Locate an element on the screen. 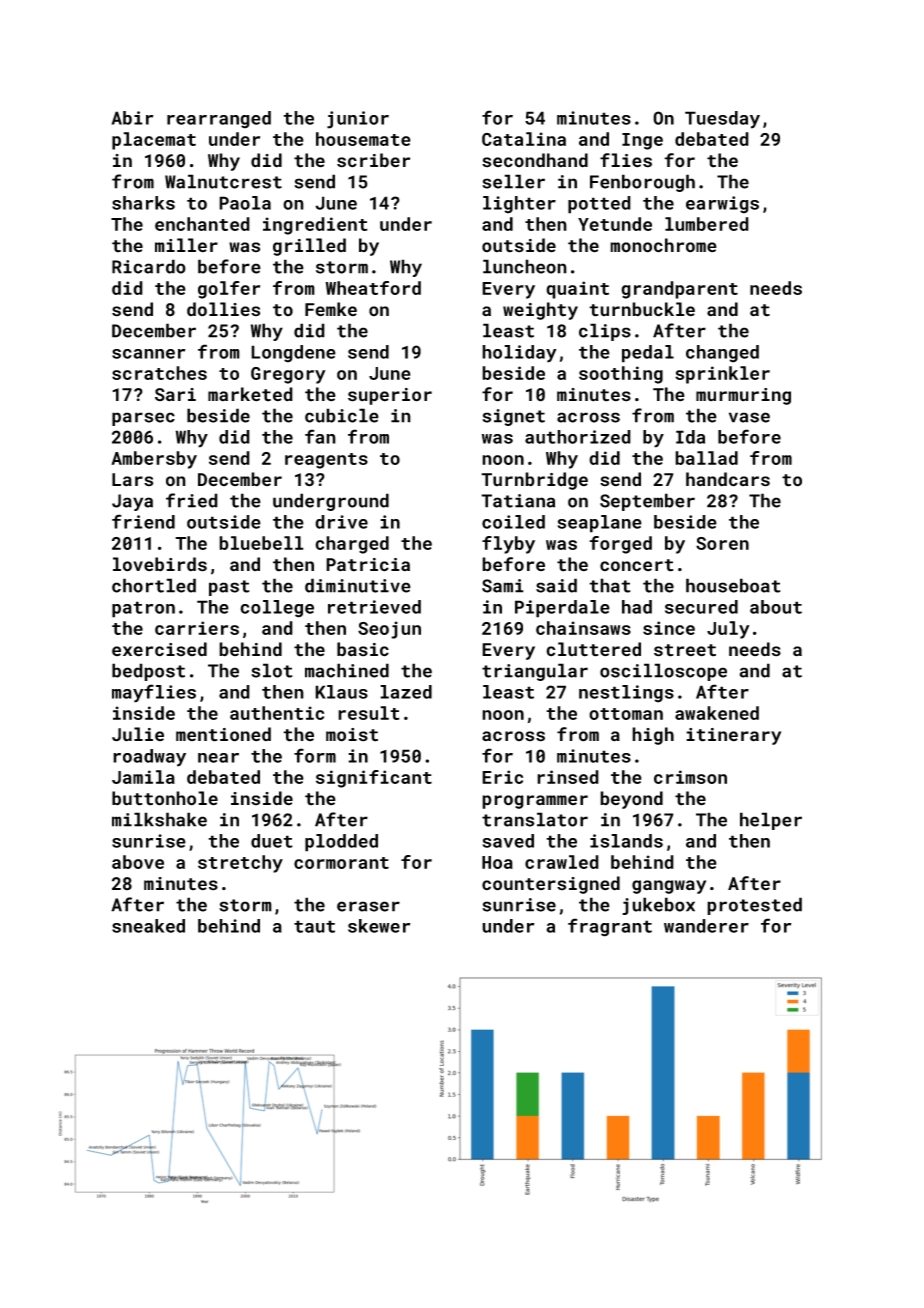 Image resolution: width=924 pixels, height=1308 pixels. Abir is located at coordinates (132, 118).
